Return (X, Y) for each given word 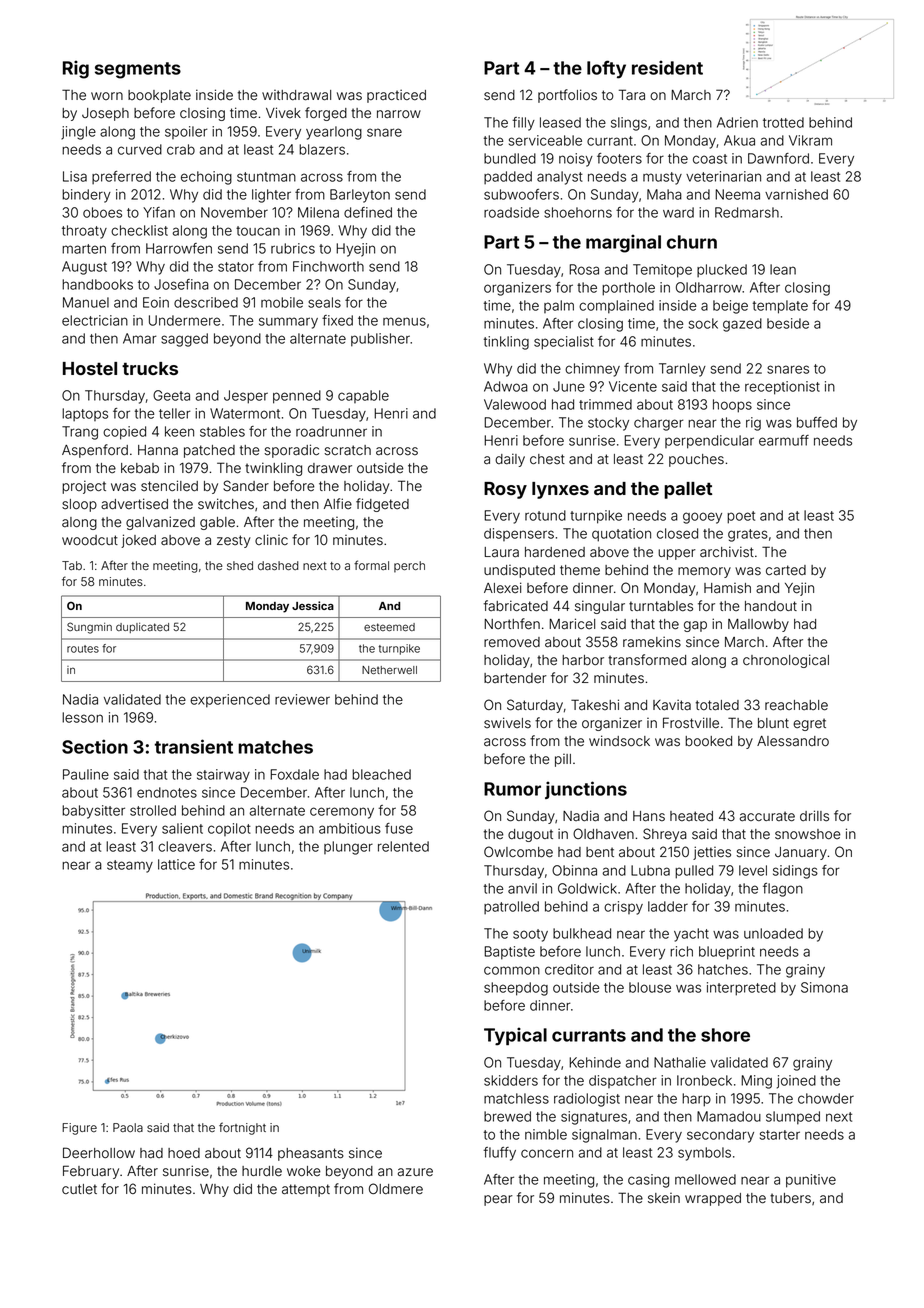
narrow (399, 114)
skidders (511, 1080)
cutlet (79, 1189)
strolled (153, 810)
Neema (737, 194)
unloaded (773, 933)
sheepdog (516, 989)
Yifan (159, 212)
